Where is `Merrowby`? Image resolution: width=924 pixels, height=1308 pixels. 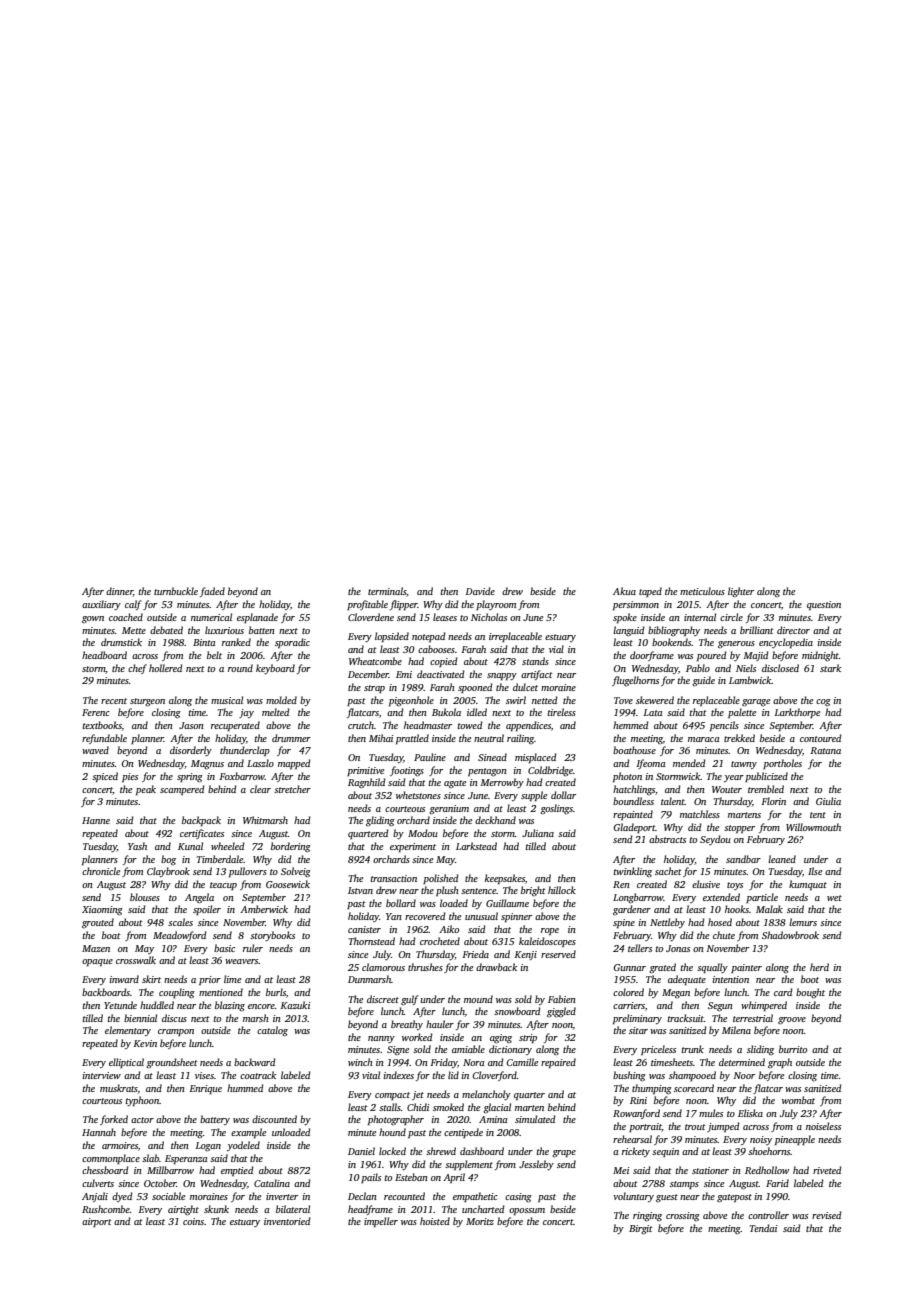 Merrowby is located at coordinates (502, 783).
